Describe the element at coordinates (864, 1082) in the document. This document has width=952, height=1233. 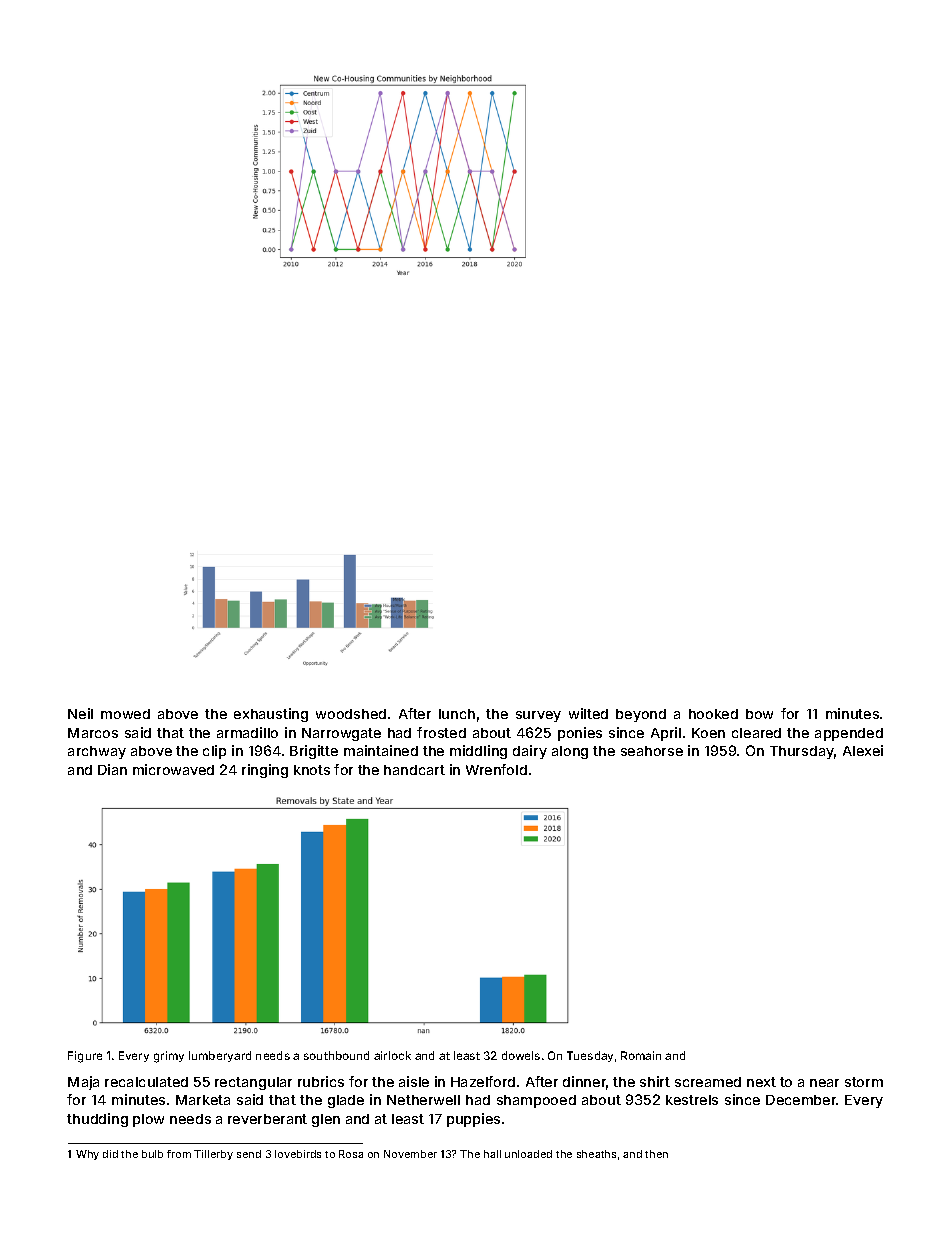
I see `storm` at that location.
